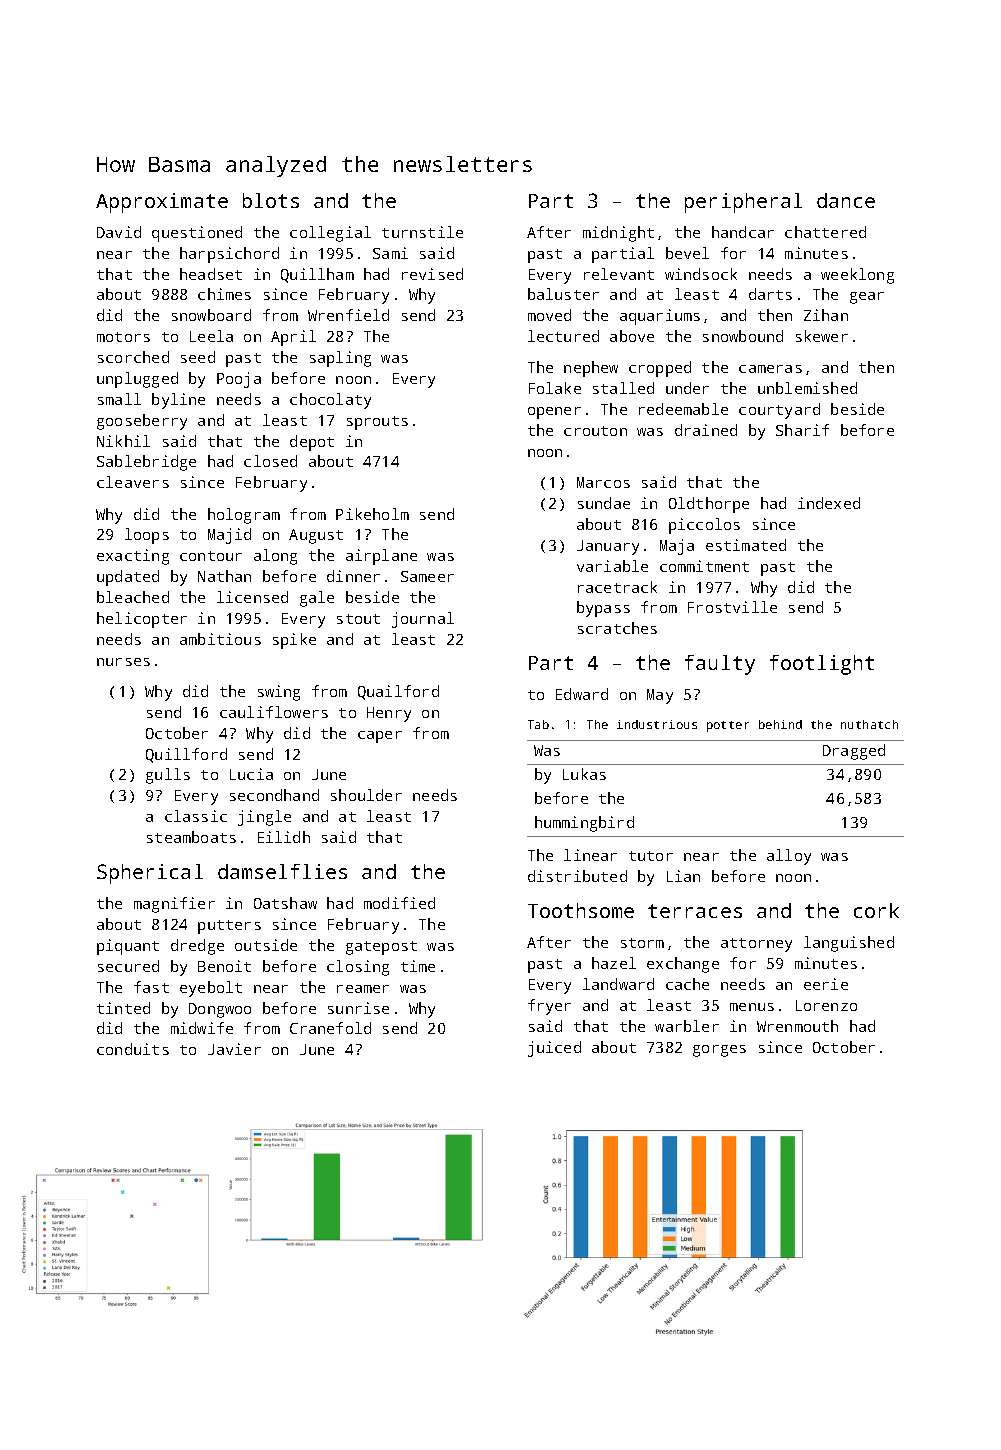 This image has height=1450, width=1001. What do you see at coordinates (743, 203) in the image?
I see `peripheral` at bounding box center [743, 203].
